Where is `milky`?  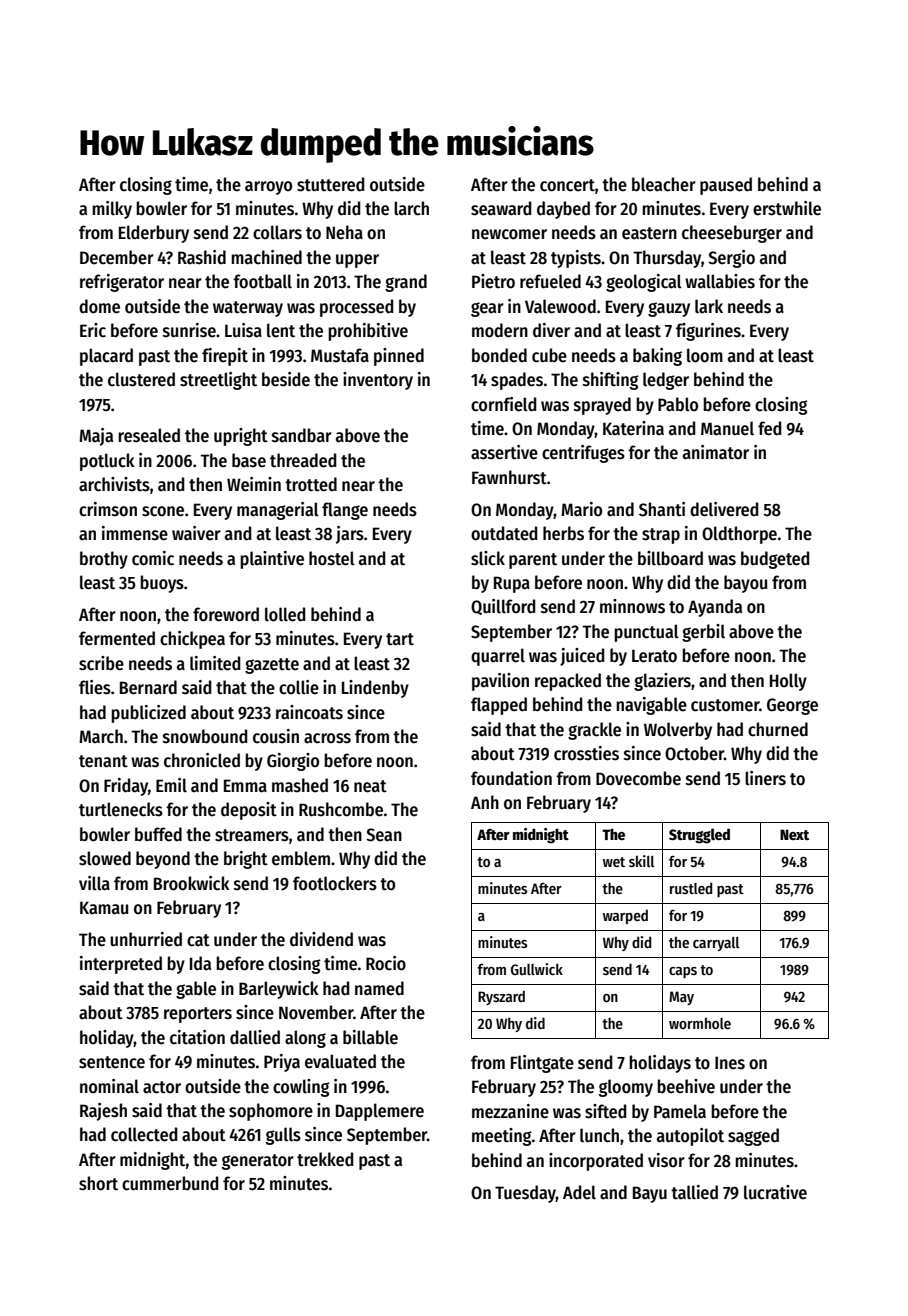
milky is located at coordinates (112, 210).
